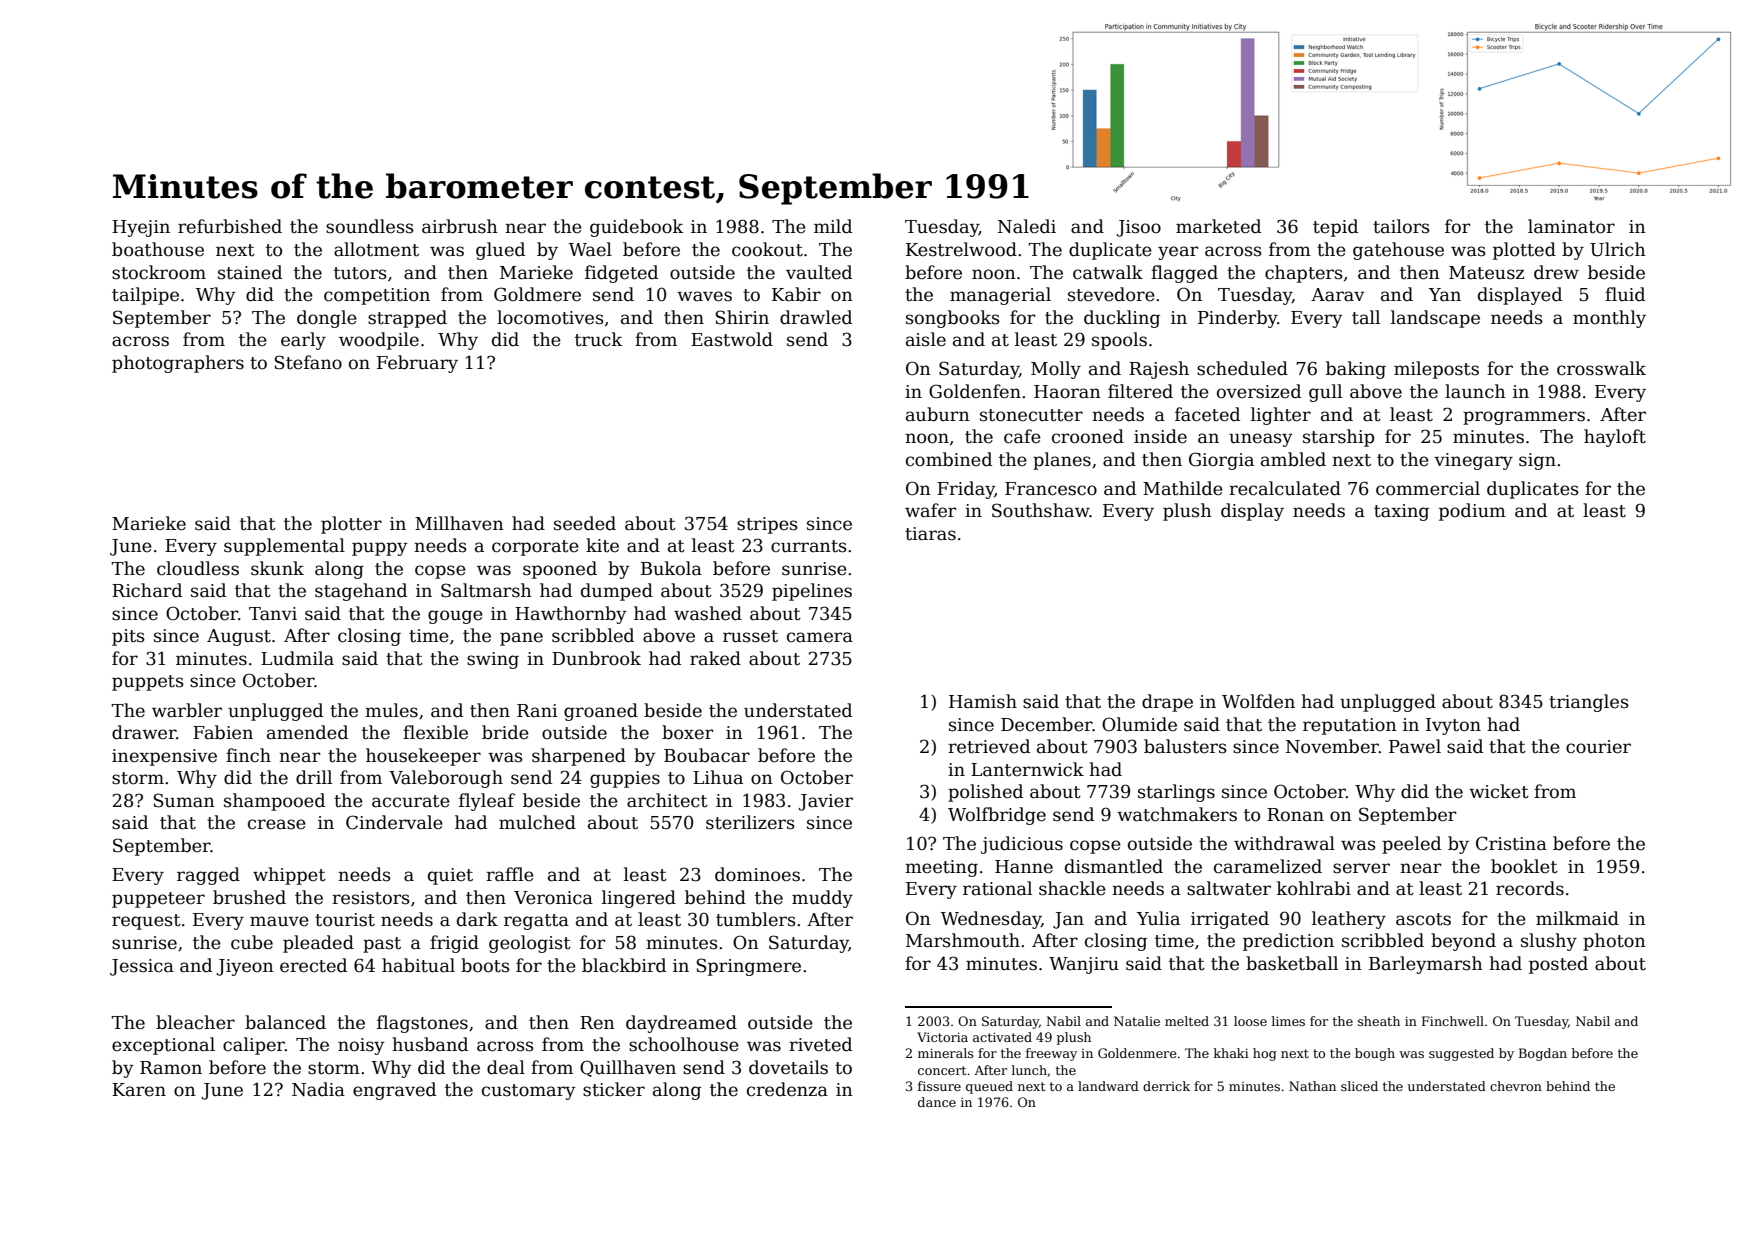 The height and width of the screenshot is (1243, 1758). I want to click on Shirin, so click(742, 317).
